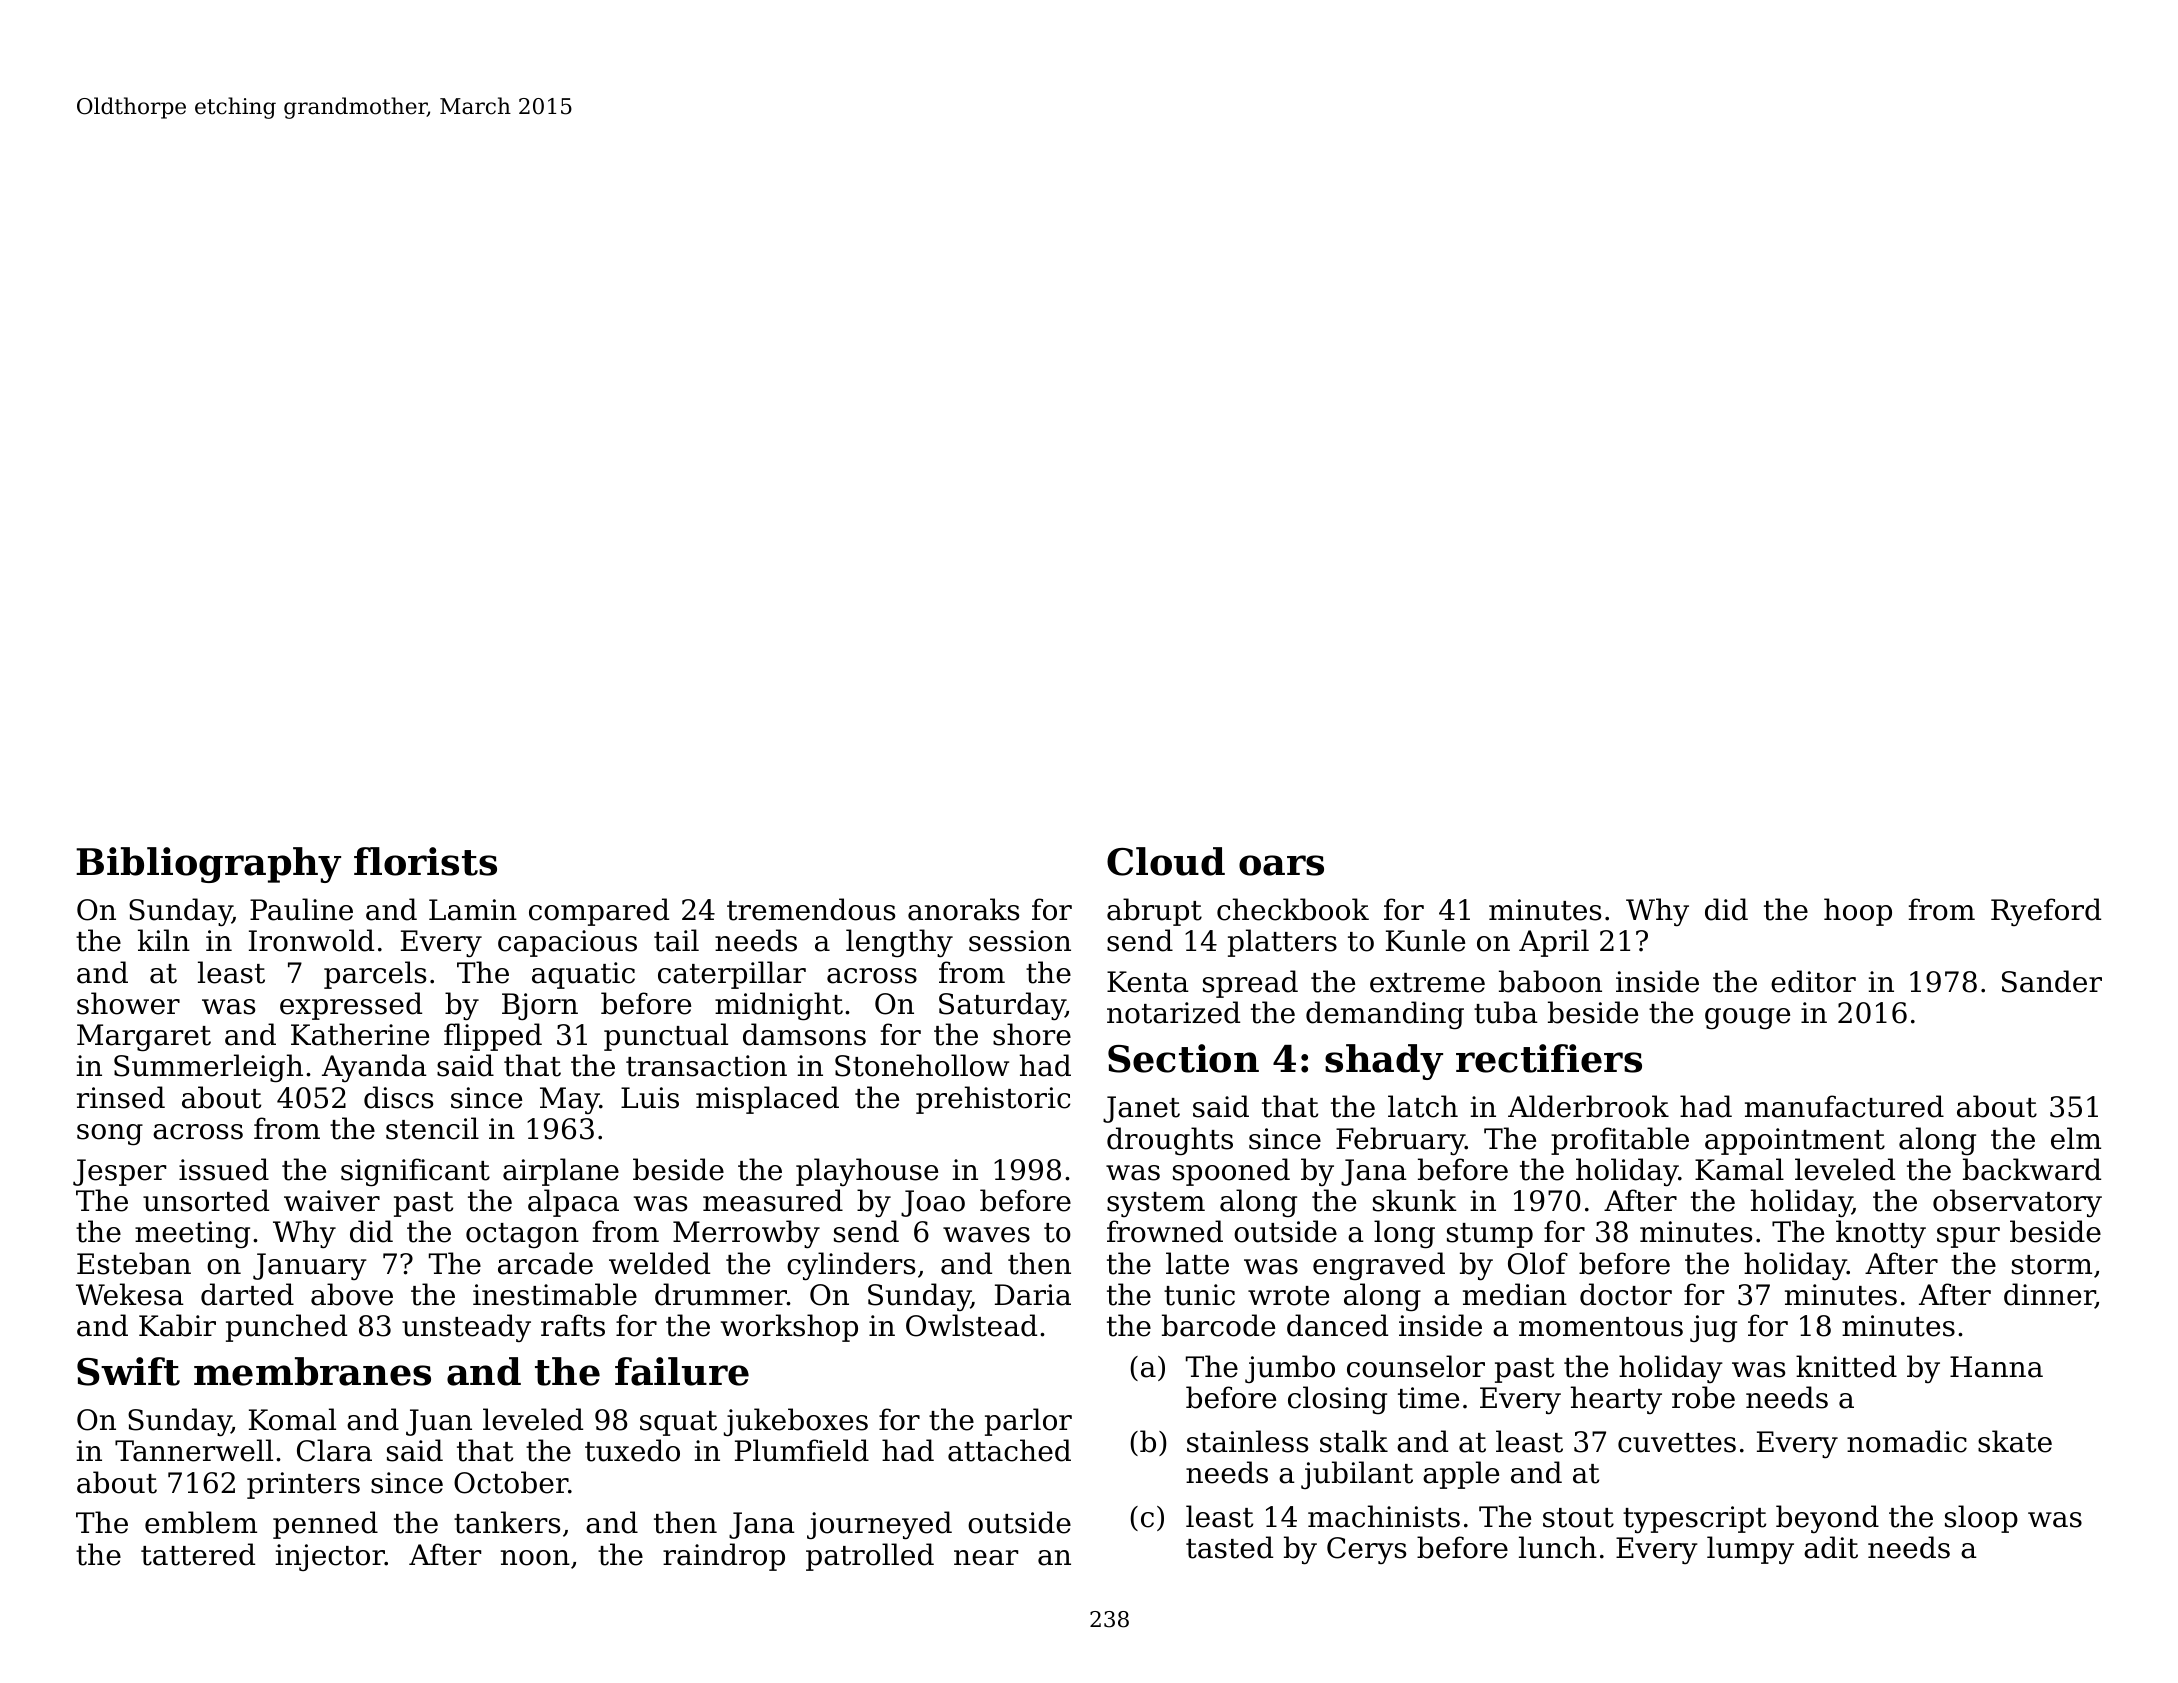 Image resolution: width=2178 pixels, height=1683 pixels. What do you see at coordinates (666, 1037) in the document?
I see `punctual` at bounding box center [666, 1037].
